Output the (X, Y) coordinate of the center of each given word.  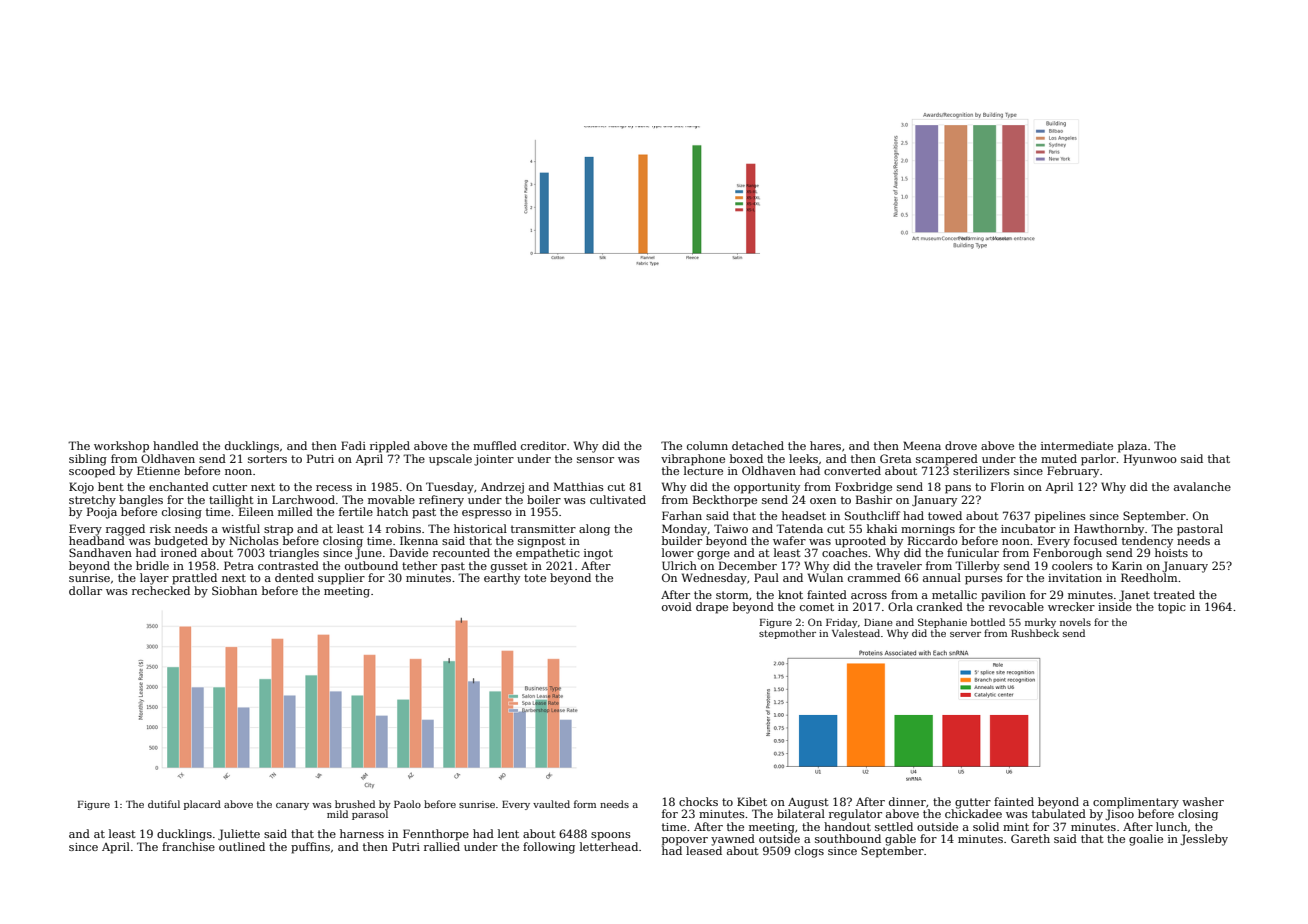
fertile (356, 511)
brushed (355, 804)
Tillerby (977, 567)
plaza (1132, 447)
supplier (341, 579)
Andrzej (502, 488)
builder (682, 540)
